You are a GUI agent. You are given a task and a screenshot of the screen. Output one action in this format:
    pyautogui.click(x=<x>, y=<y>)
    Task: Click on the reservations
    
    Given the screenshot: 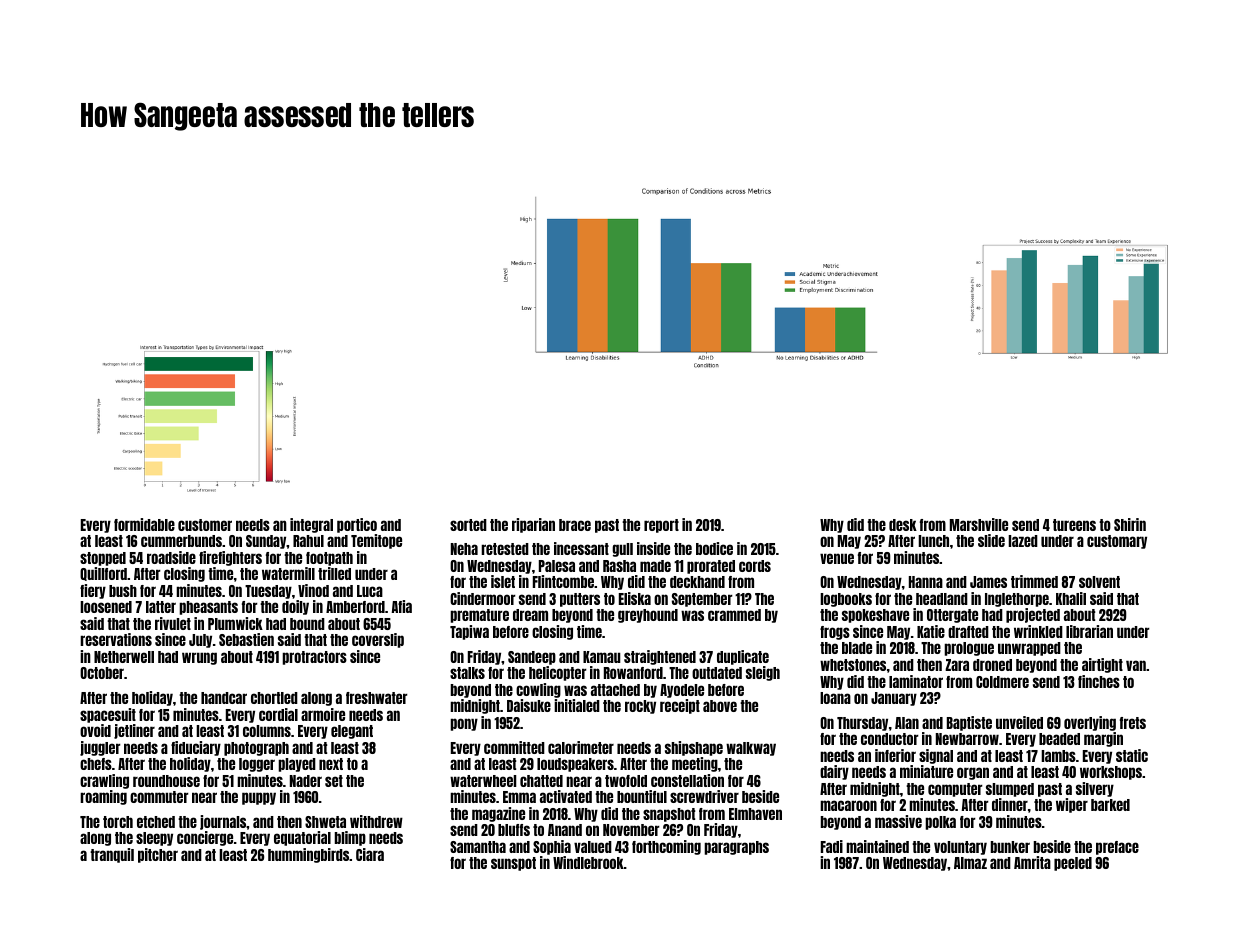 What is the action you would take?
    pyautogui.click(x=116, y=639)
